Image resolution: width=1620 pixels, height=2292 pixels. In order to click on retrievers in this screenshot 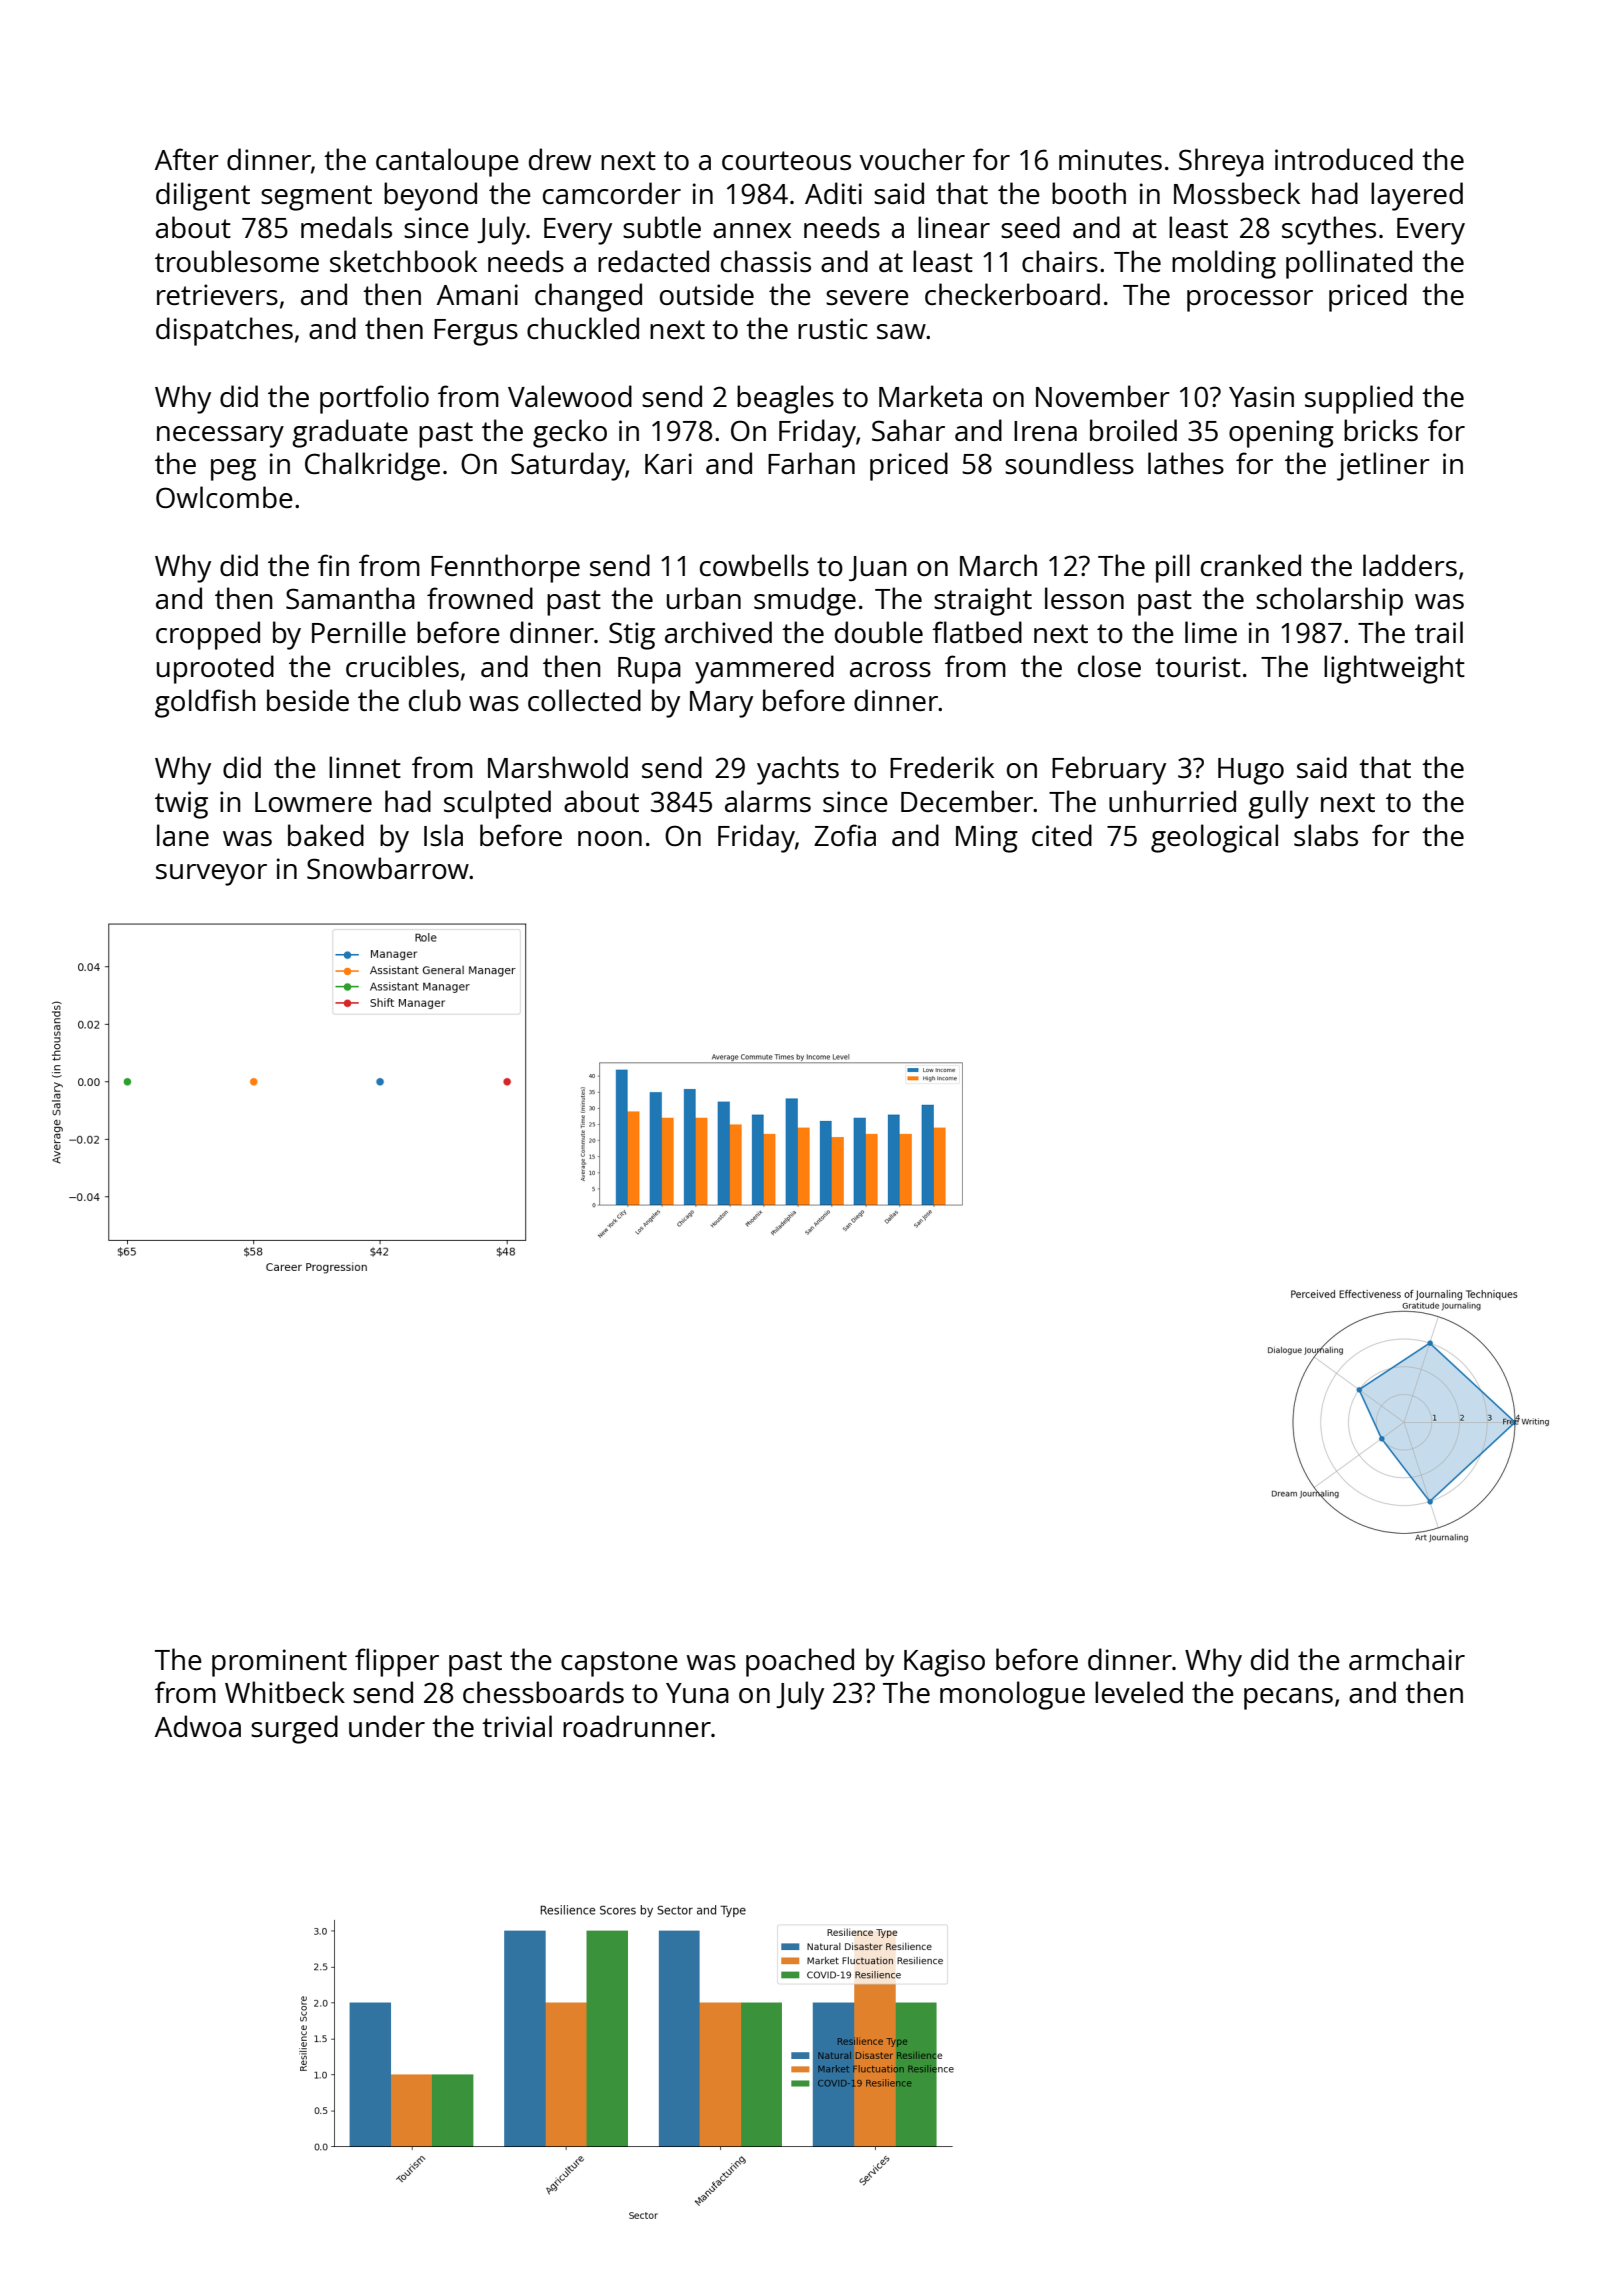, I will do `click(217, 294)`.
